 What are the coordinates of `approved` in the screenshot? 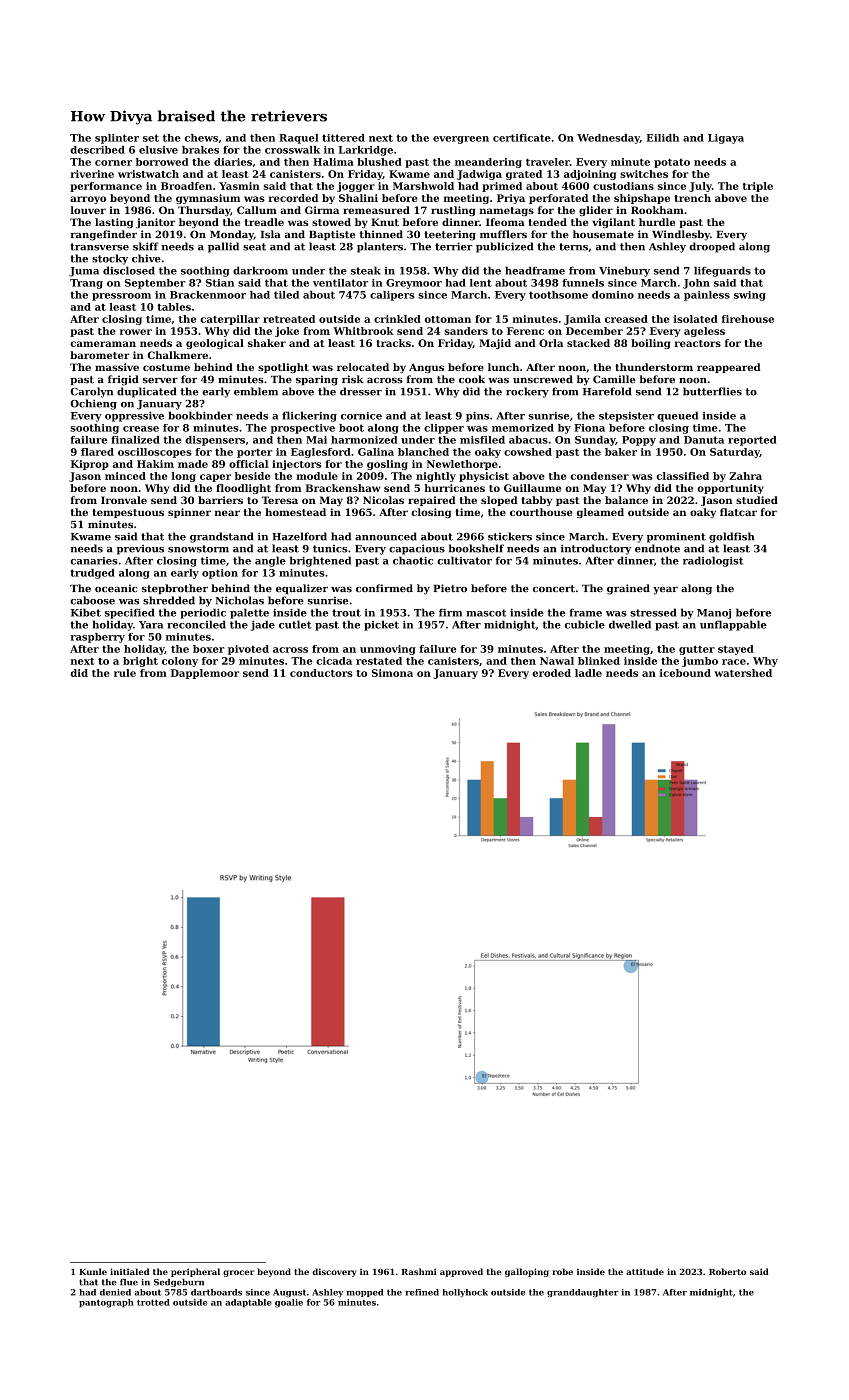 It's located at (461, 1272).
